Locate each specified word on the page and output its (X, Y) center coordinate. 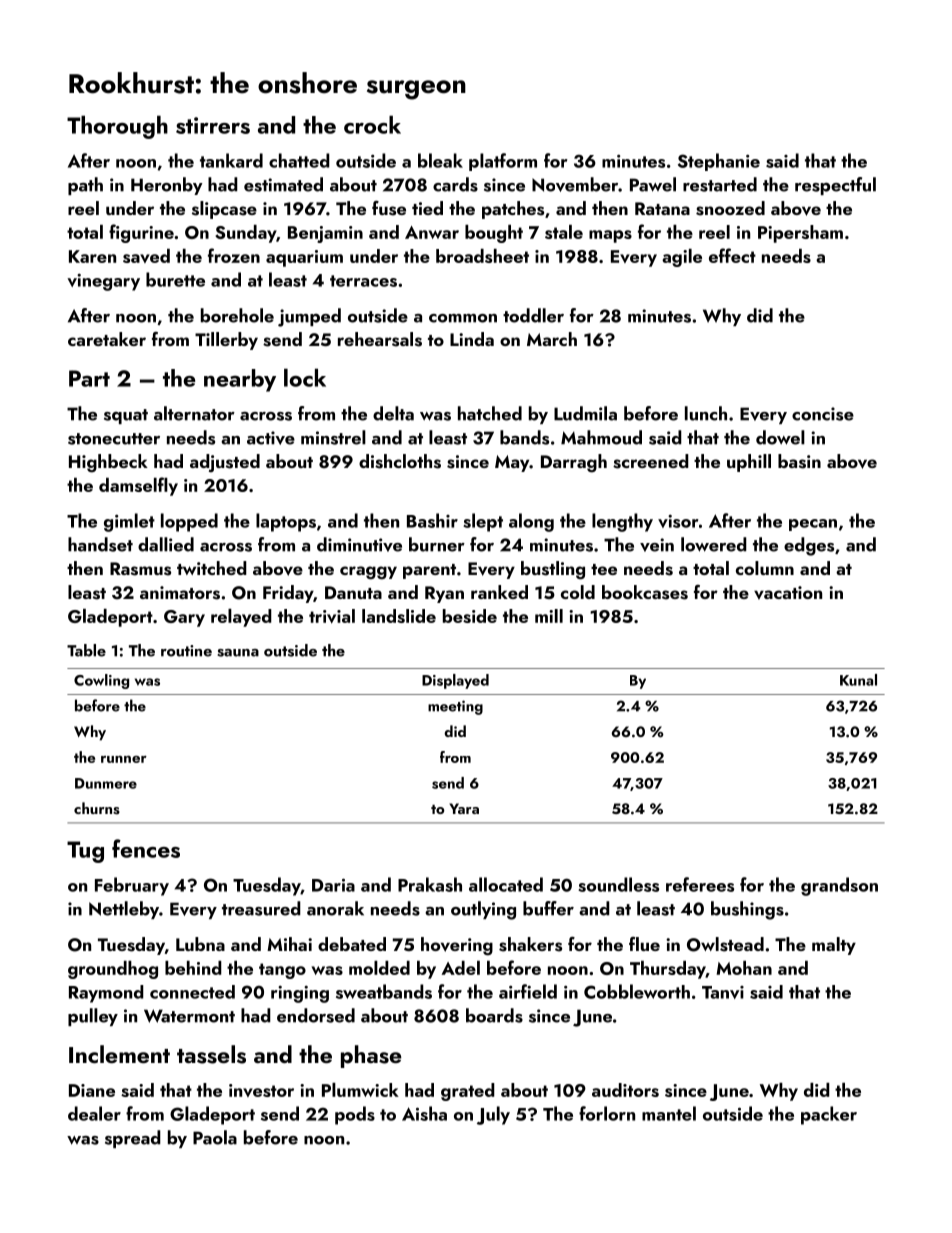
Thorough (117, 127)
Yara (464, 808)
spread (133, 1139)
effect (732, 255)
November (575, 184)
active (271, 438)
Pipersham (800, 234)
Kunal (858, 680)
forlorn (607, 1113)
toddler (533, 315)
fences (146, 848)
